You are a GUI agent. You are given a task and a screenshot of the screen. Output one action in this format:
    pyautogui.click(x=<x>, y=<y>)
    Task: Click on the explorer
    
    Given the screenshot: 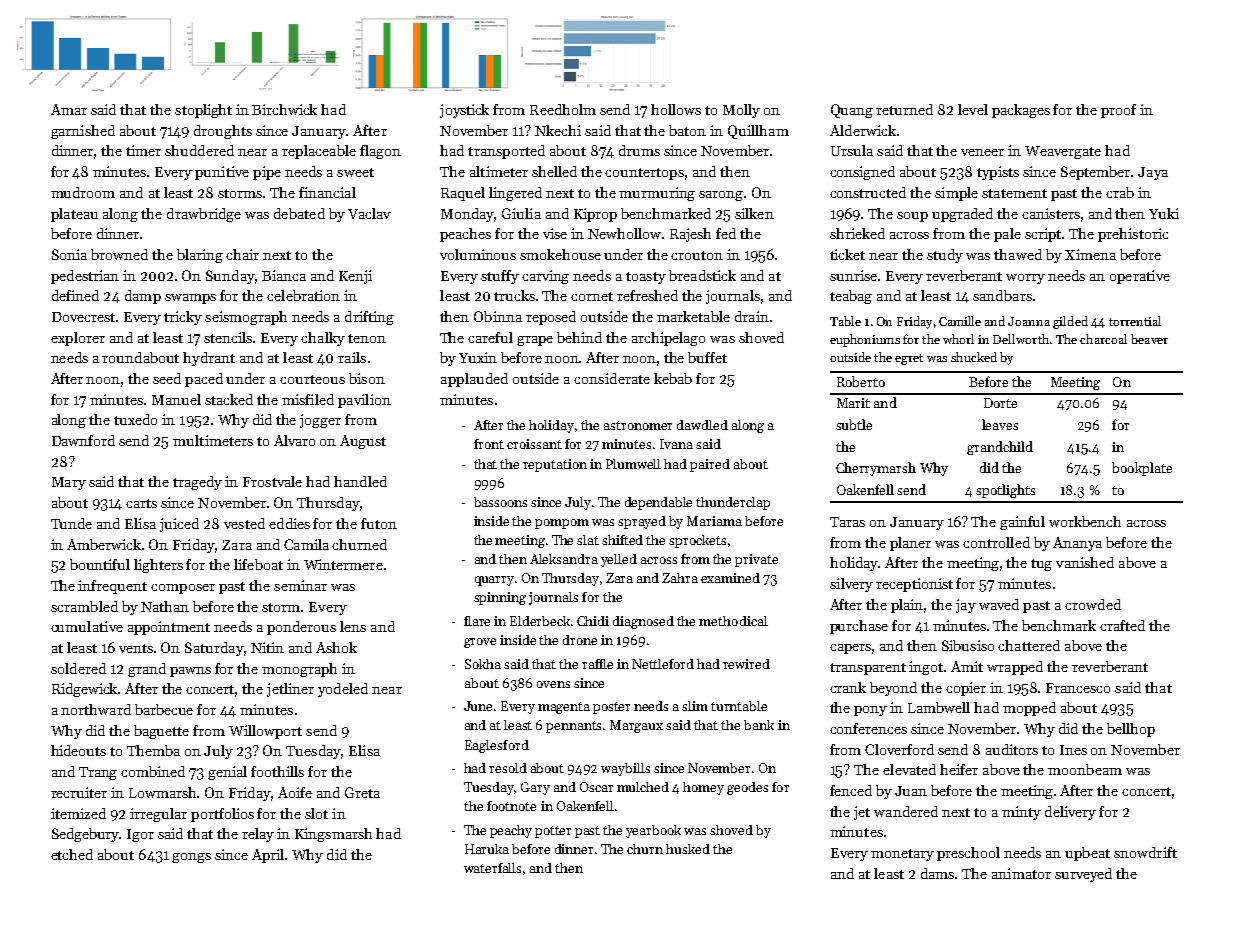 What is the action you would take?
    pyautogui.click(x=78, y=339)
